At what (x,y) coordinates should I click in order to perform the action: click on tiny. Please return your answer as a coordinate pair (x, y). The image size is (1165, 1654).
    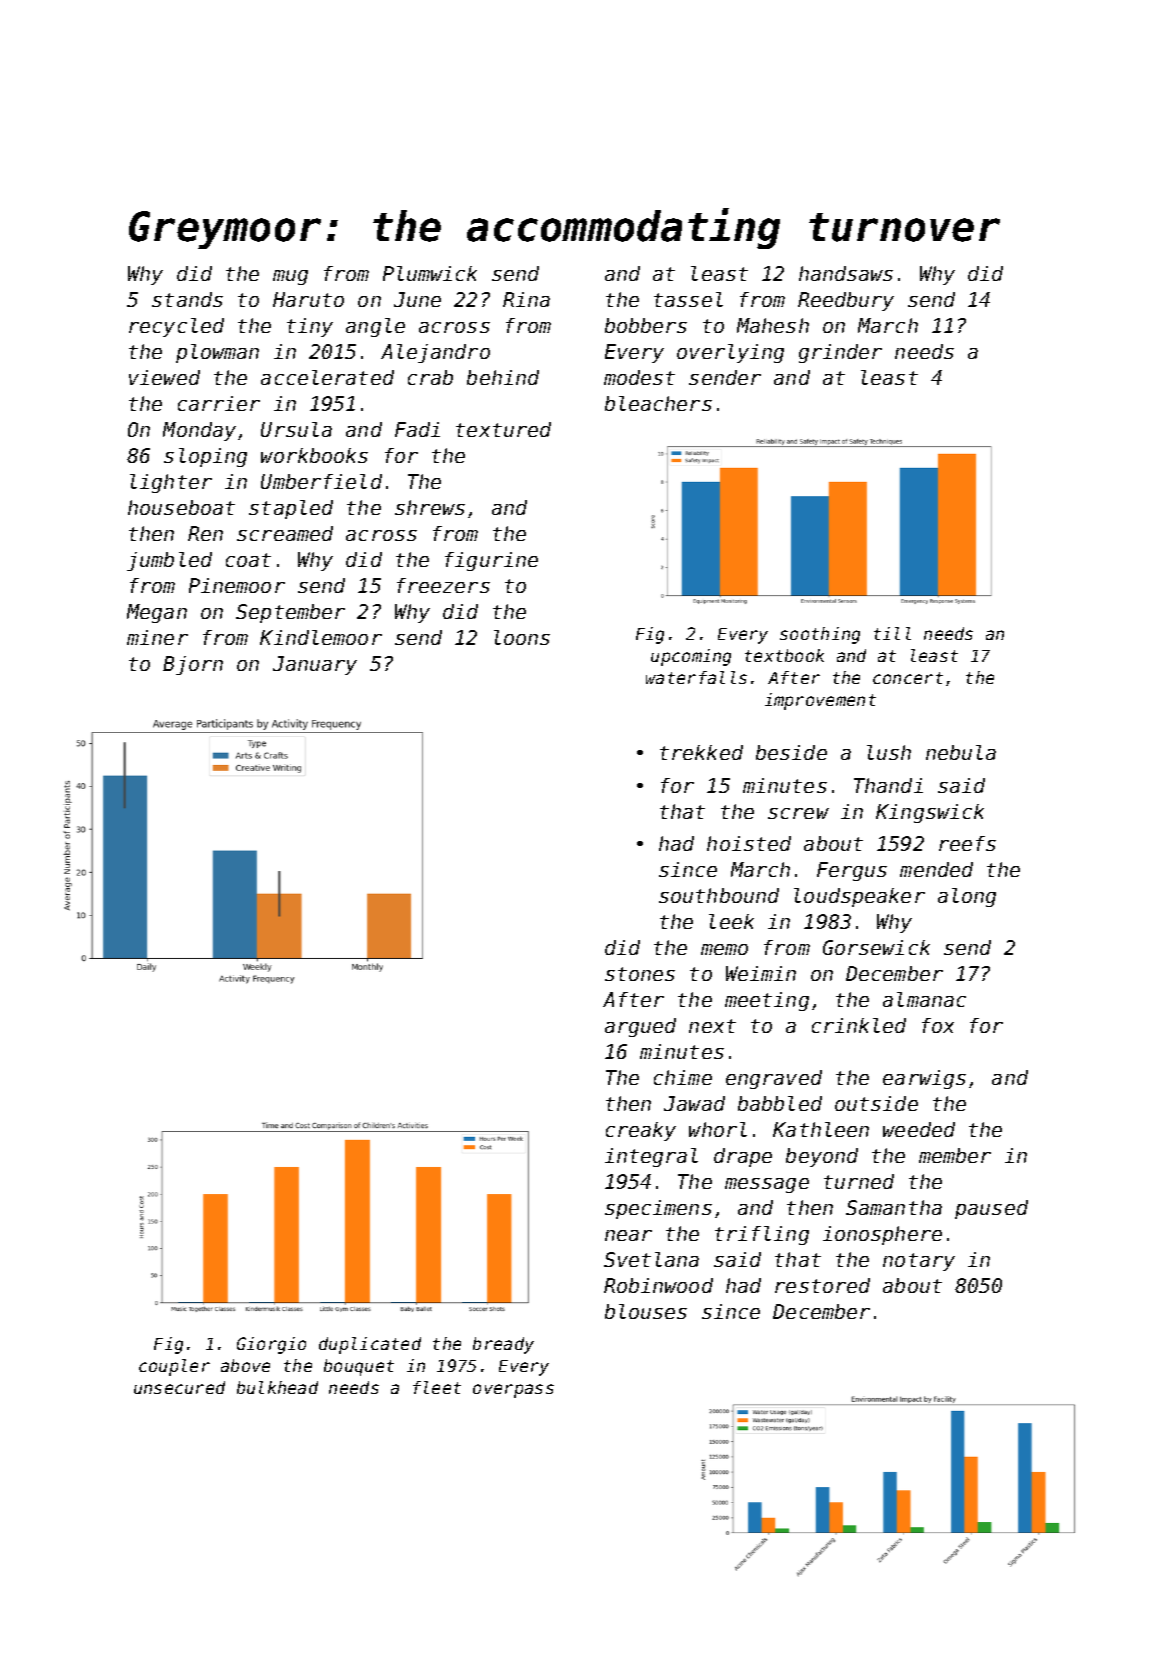
    Looking at the image, I should click on (310, 327).
